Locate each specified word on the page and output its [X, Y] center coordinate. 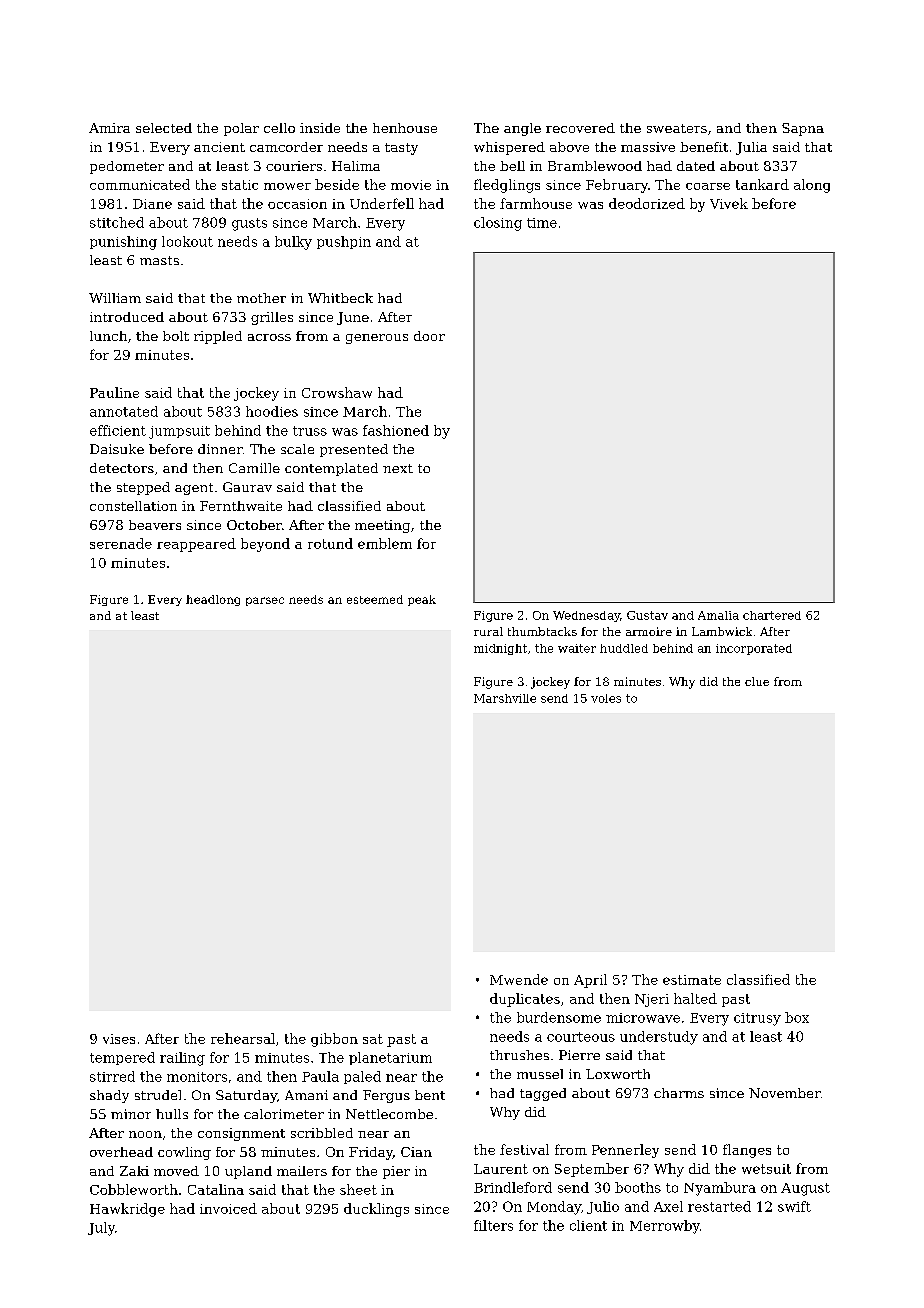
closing [498, 224]
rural [488, 631]
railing [182, 1059]
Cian [416, 1152]
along [812, 186]
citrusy [757, 1019]
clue [757, 681]
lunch [108, 336]
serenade [121, 543]
